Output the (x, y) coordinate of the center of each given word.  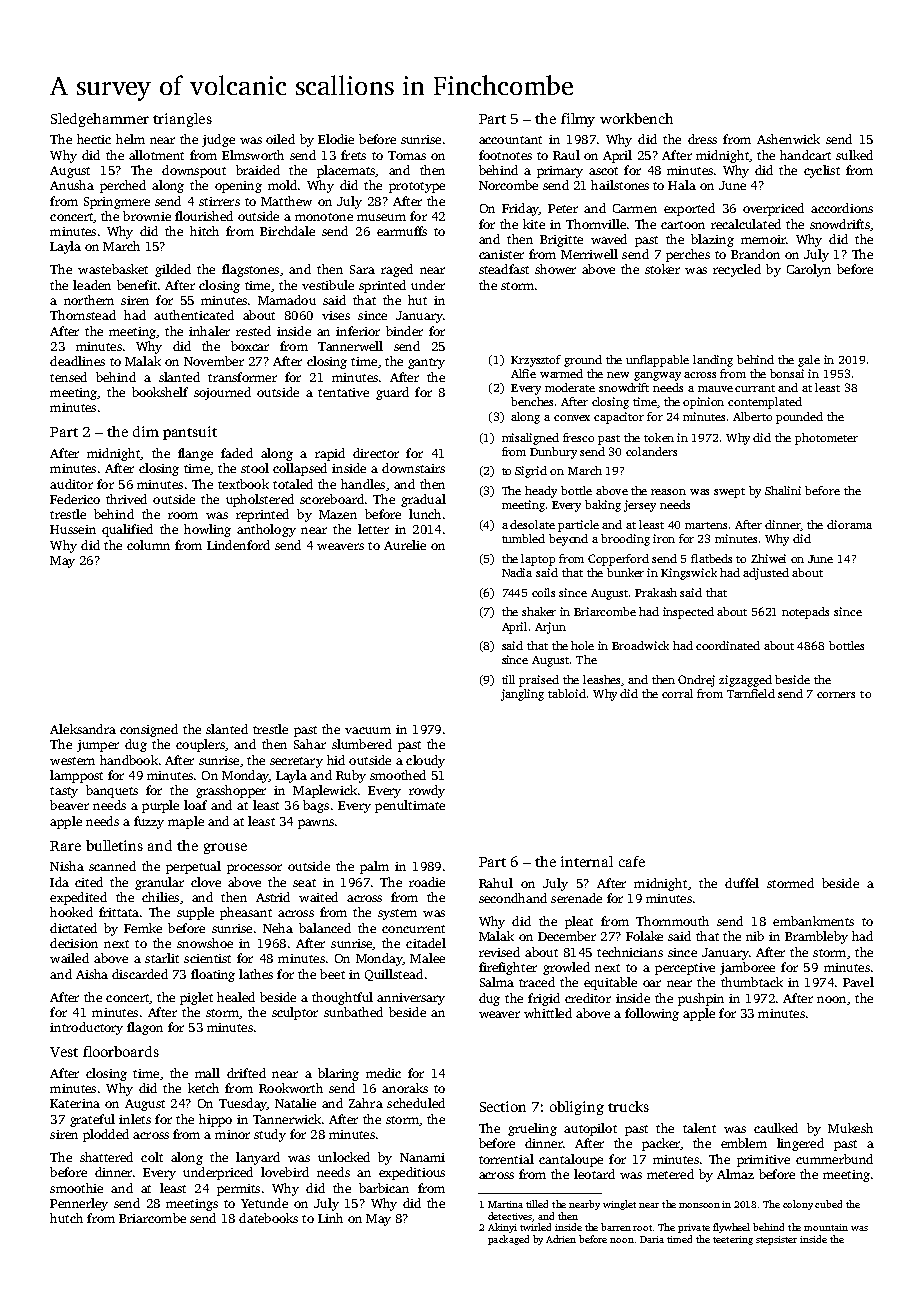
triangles (182, 120)
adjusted (766, 574)
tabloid (567, 693)
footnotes (505, 155)
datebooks (268, 1218)
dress (702, 139)
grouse (225, 848)
